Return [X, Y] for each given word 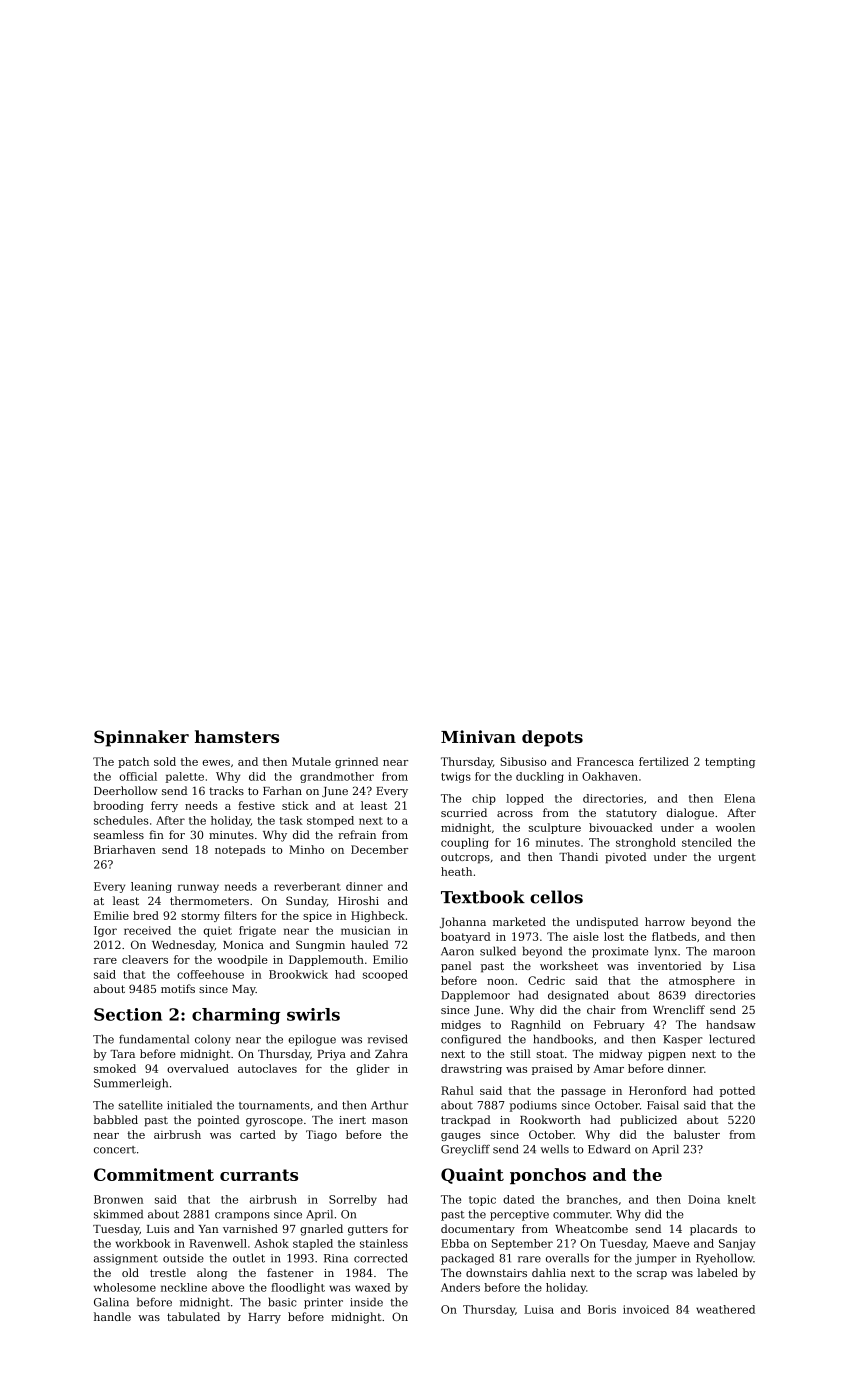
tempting [730, 762]
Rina [336, 1258]
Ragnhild [536, 1025]
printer [323, 1303]
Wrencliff [679, 1009]
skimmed [118, 1214]
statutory [631, 814]
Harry [264, 1318]
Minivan [478, 736]
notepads [240, 850]
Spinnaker [141, 738]
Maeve [671, 1243]
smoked [115, 1068]
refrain [357, 834]
